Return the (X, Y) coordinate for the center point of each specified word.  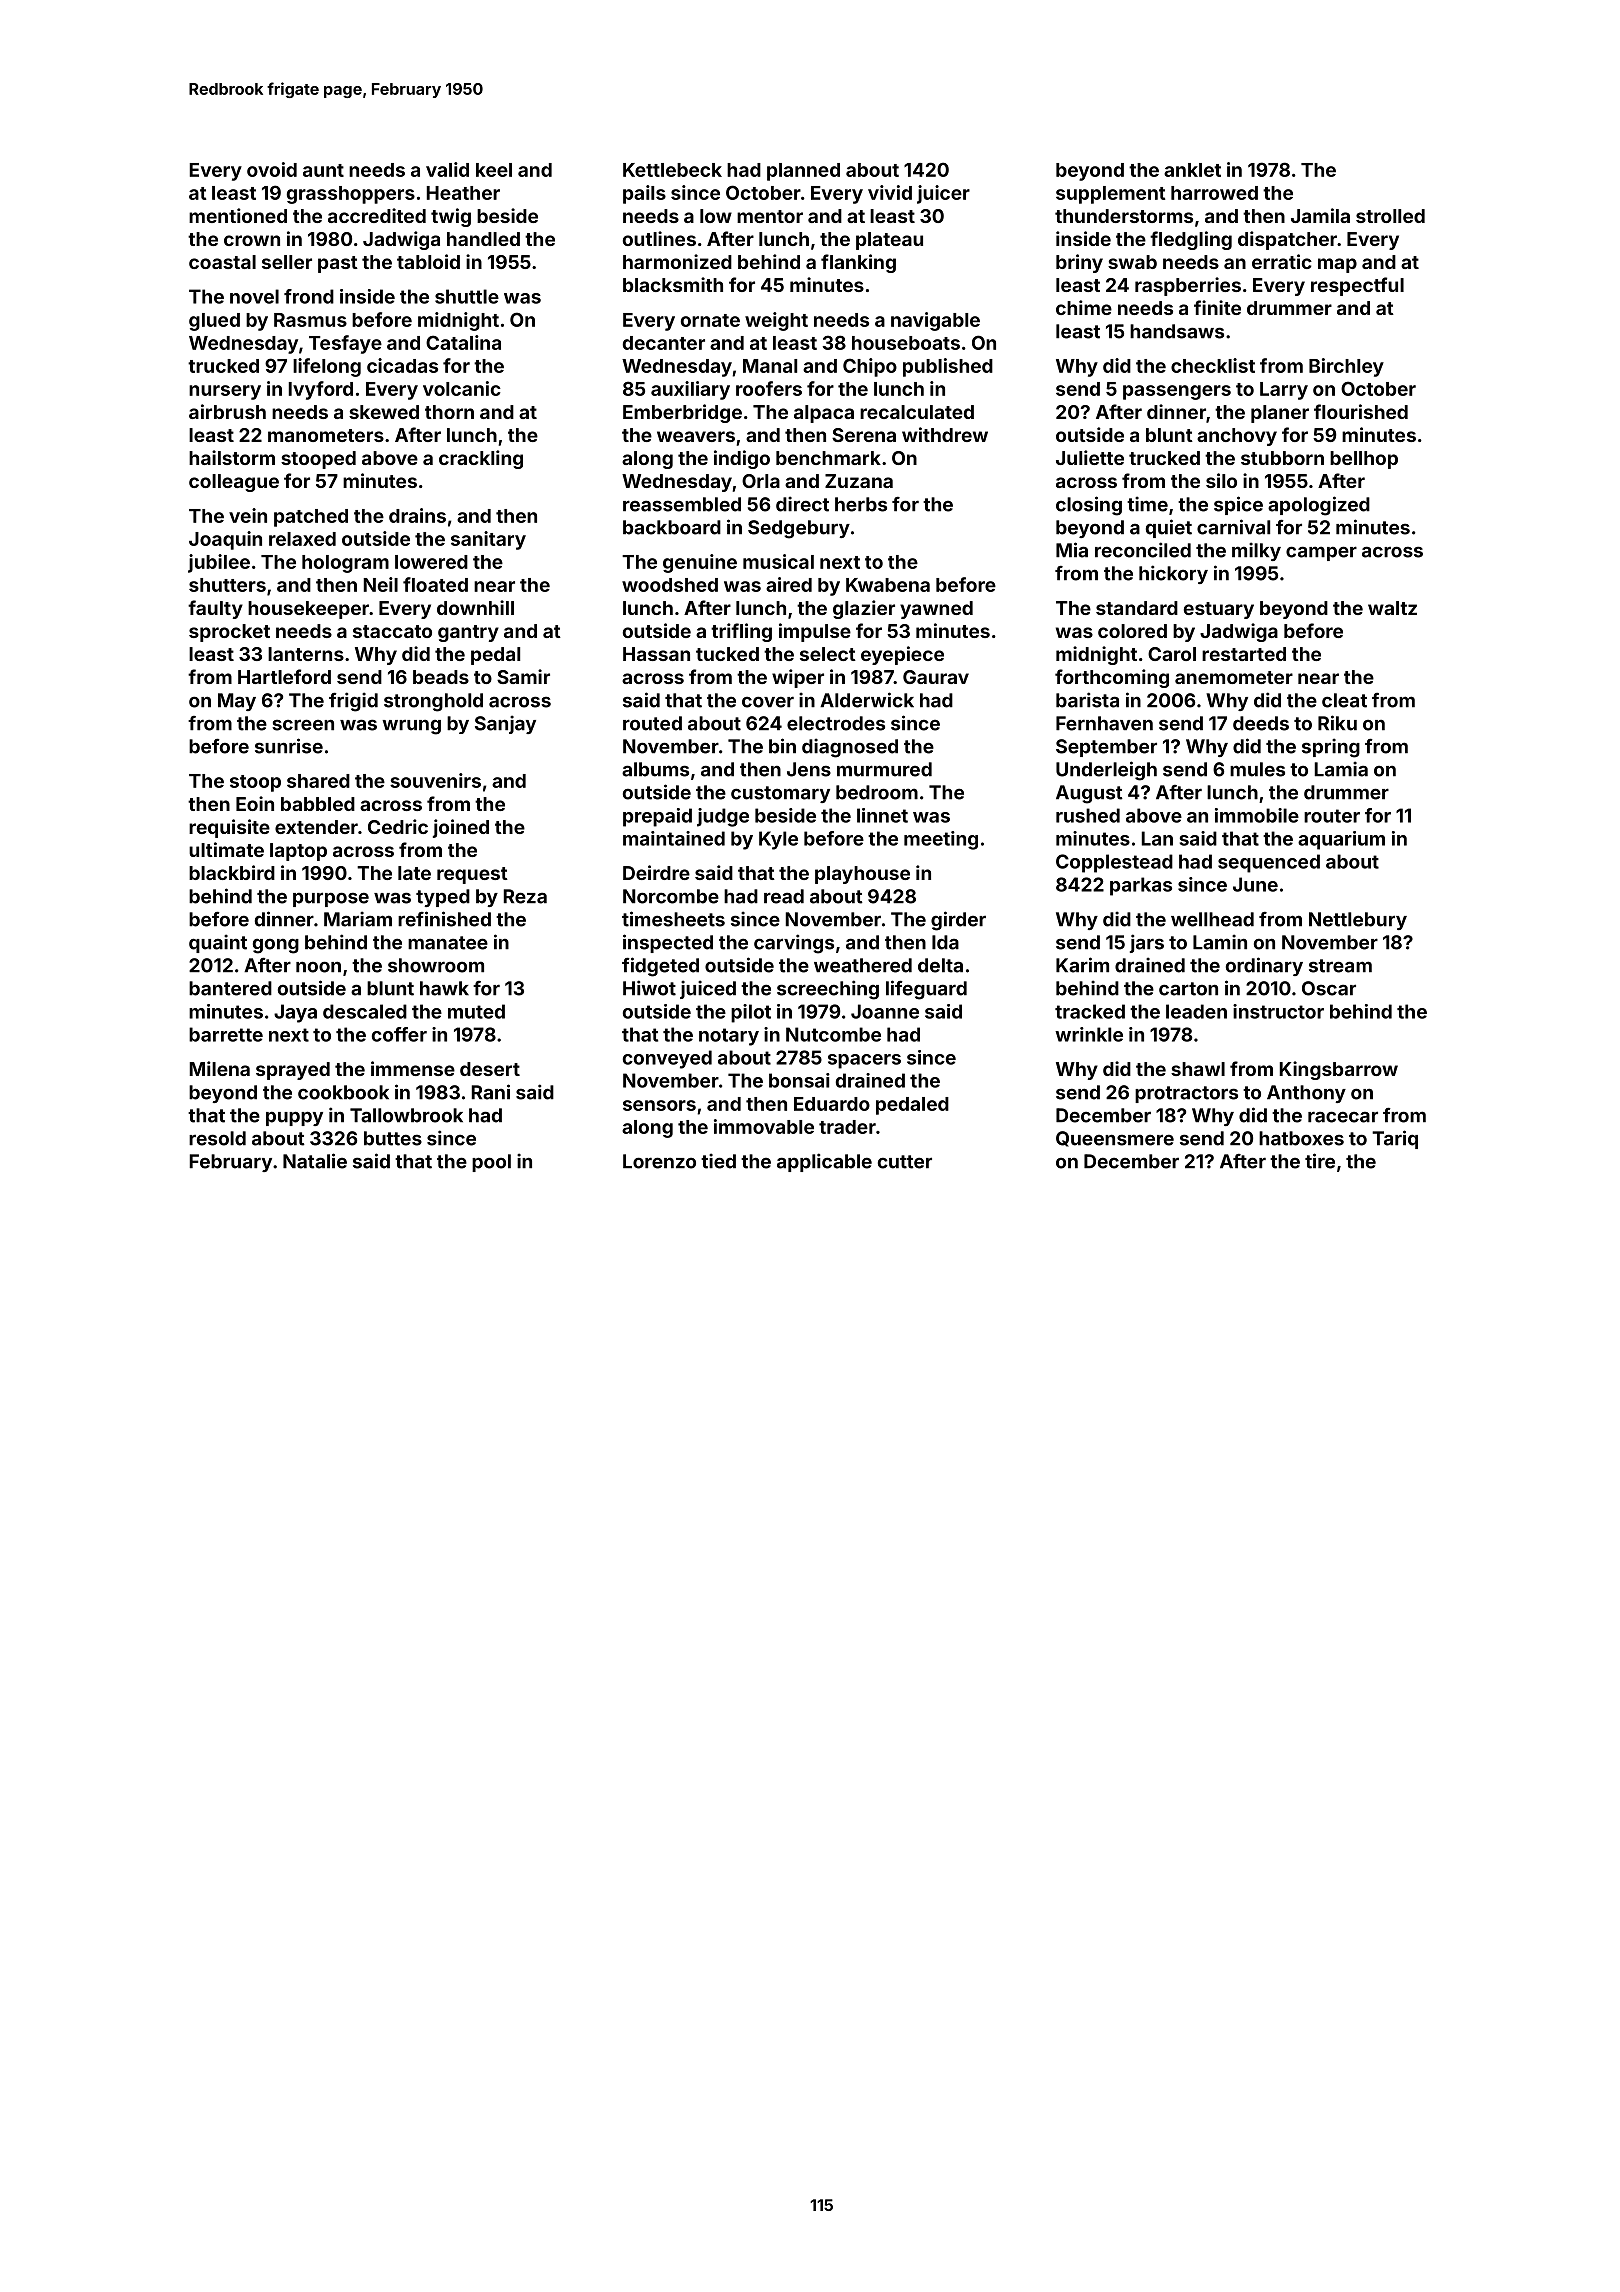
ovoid (272, 169)
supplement (1110, 195)
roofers (769, 388)
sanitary (488, 540)
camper (1321, 553)
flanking (858, 263)
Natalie (315, 1161)
